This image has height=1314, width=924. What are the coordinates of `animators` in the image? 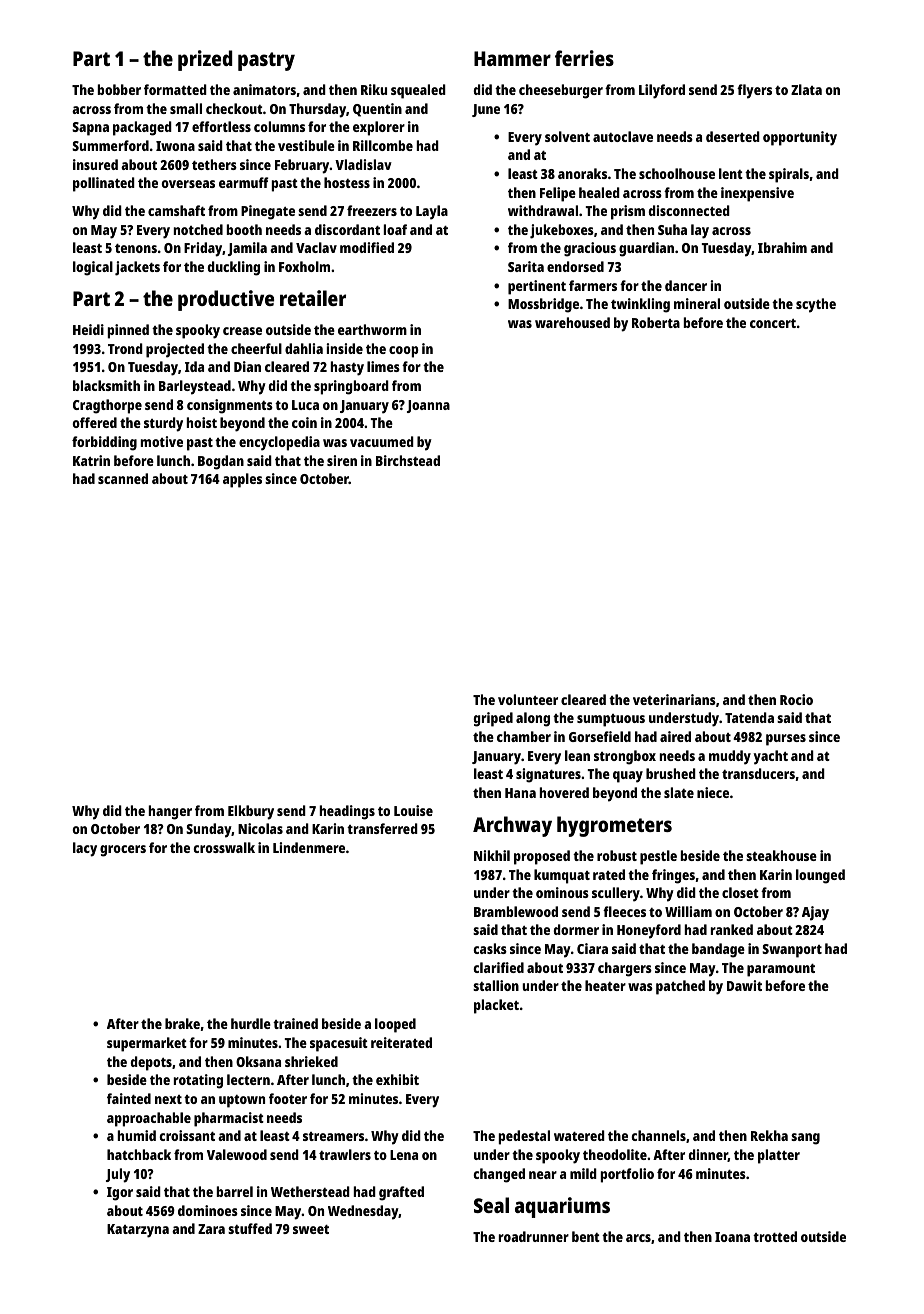 It's located at (264, 89).
